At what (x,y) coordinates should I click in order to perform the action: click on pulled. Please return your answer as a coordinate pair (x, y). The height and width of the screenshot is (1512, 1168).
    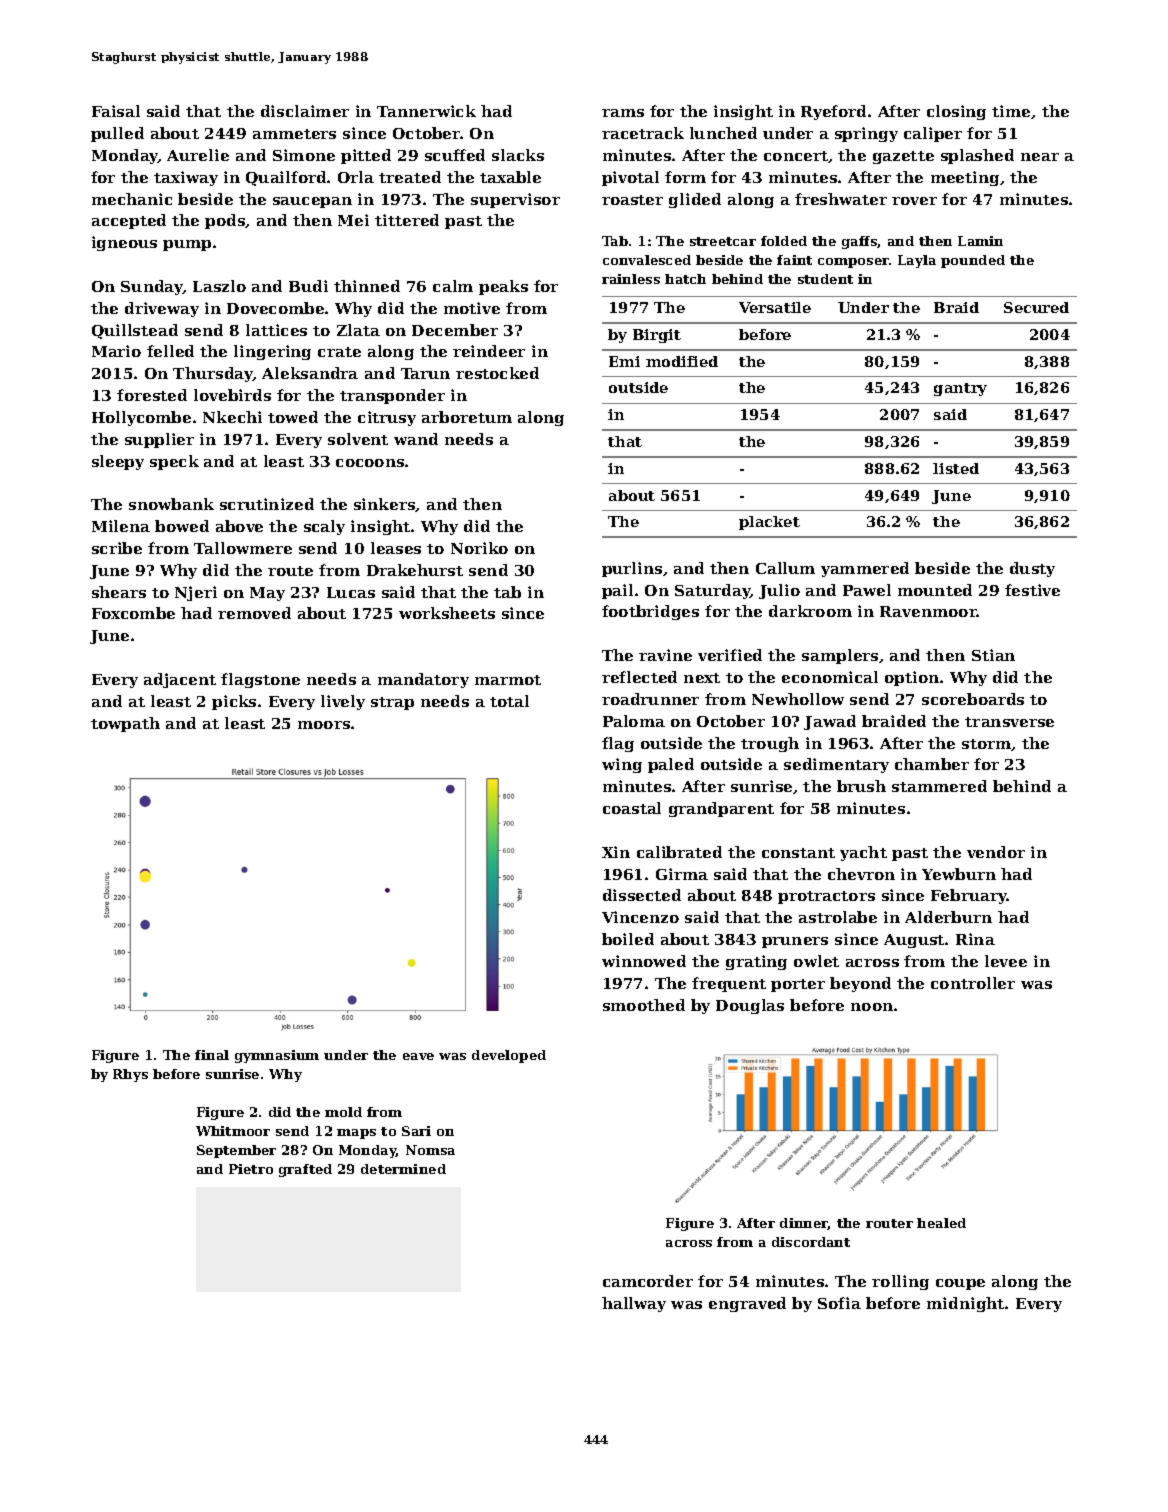
    Looking at the image, I should click on (117, 134).
